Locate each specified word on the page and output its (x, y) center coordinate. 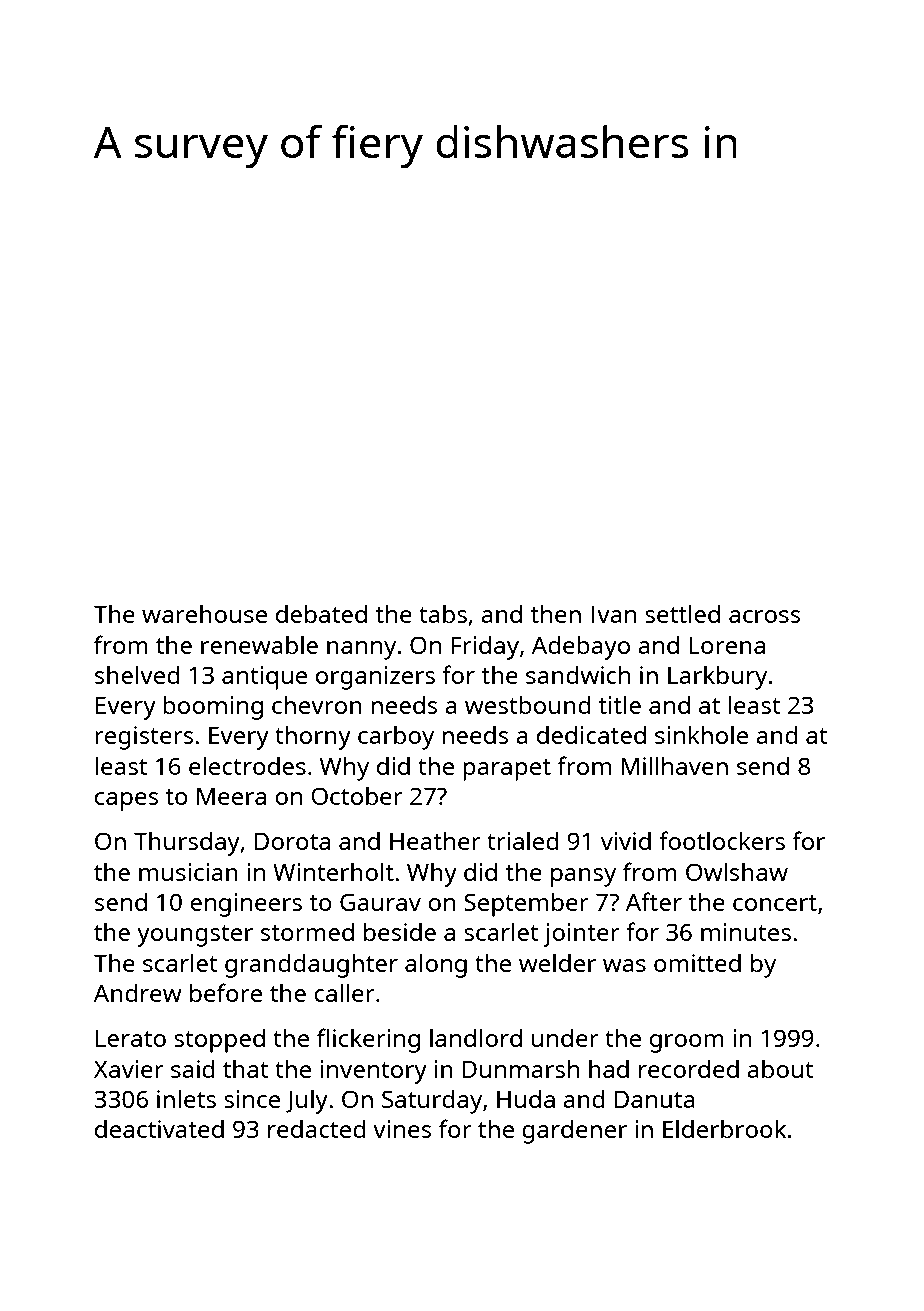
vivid (626, 841)
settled (682, 613)
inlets (186, 1098)
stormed (307, 932)
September (526, 905)
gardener (574, 1132)
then (556, 614)
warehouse (204, 614)
